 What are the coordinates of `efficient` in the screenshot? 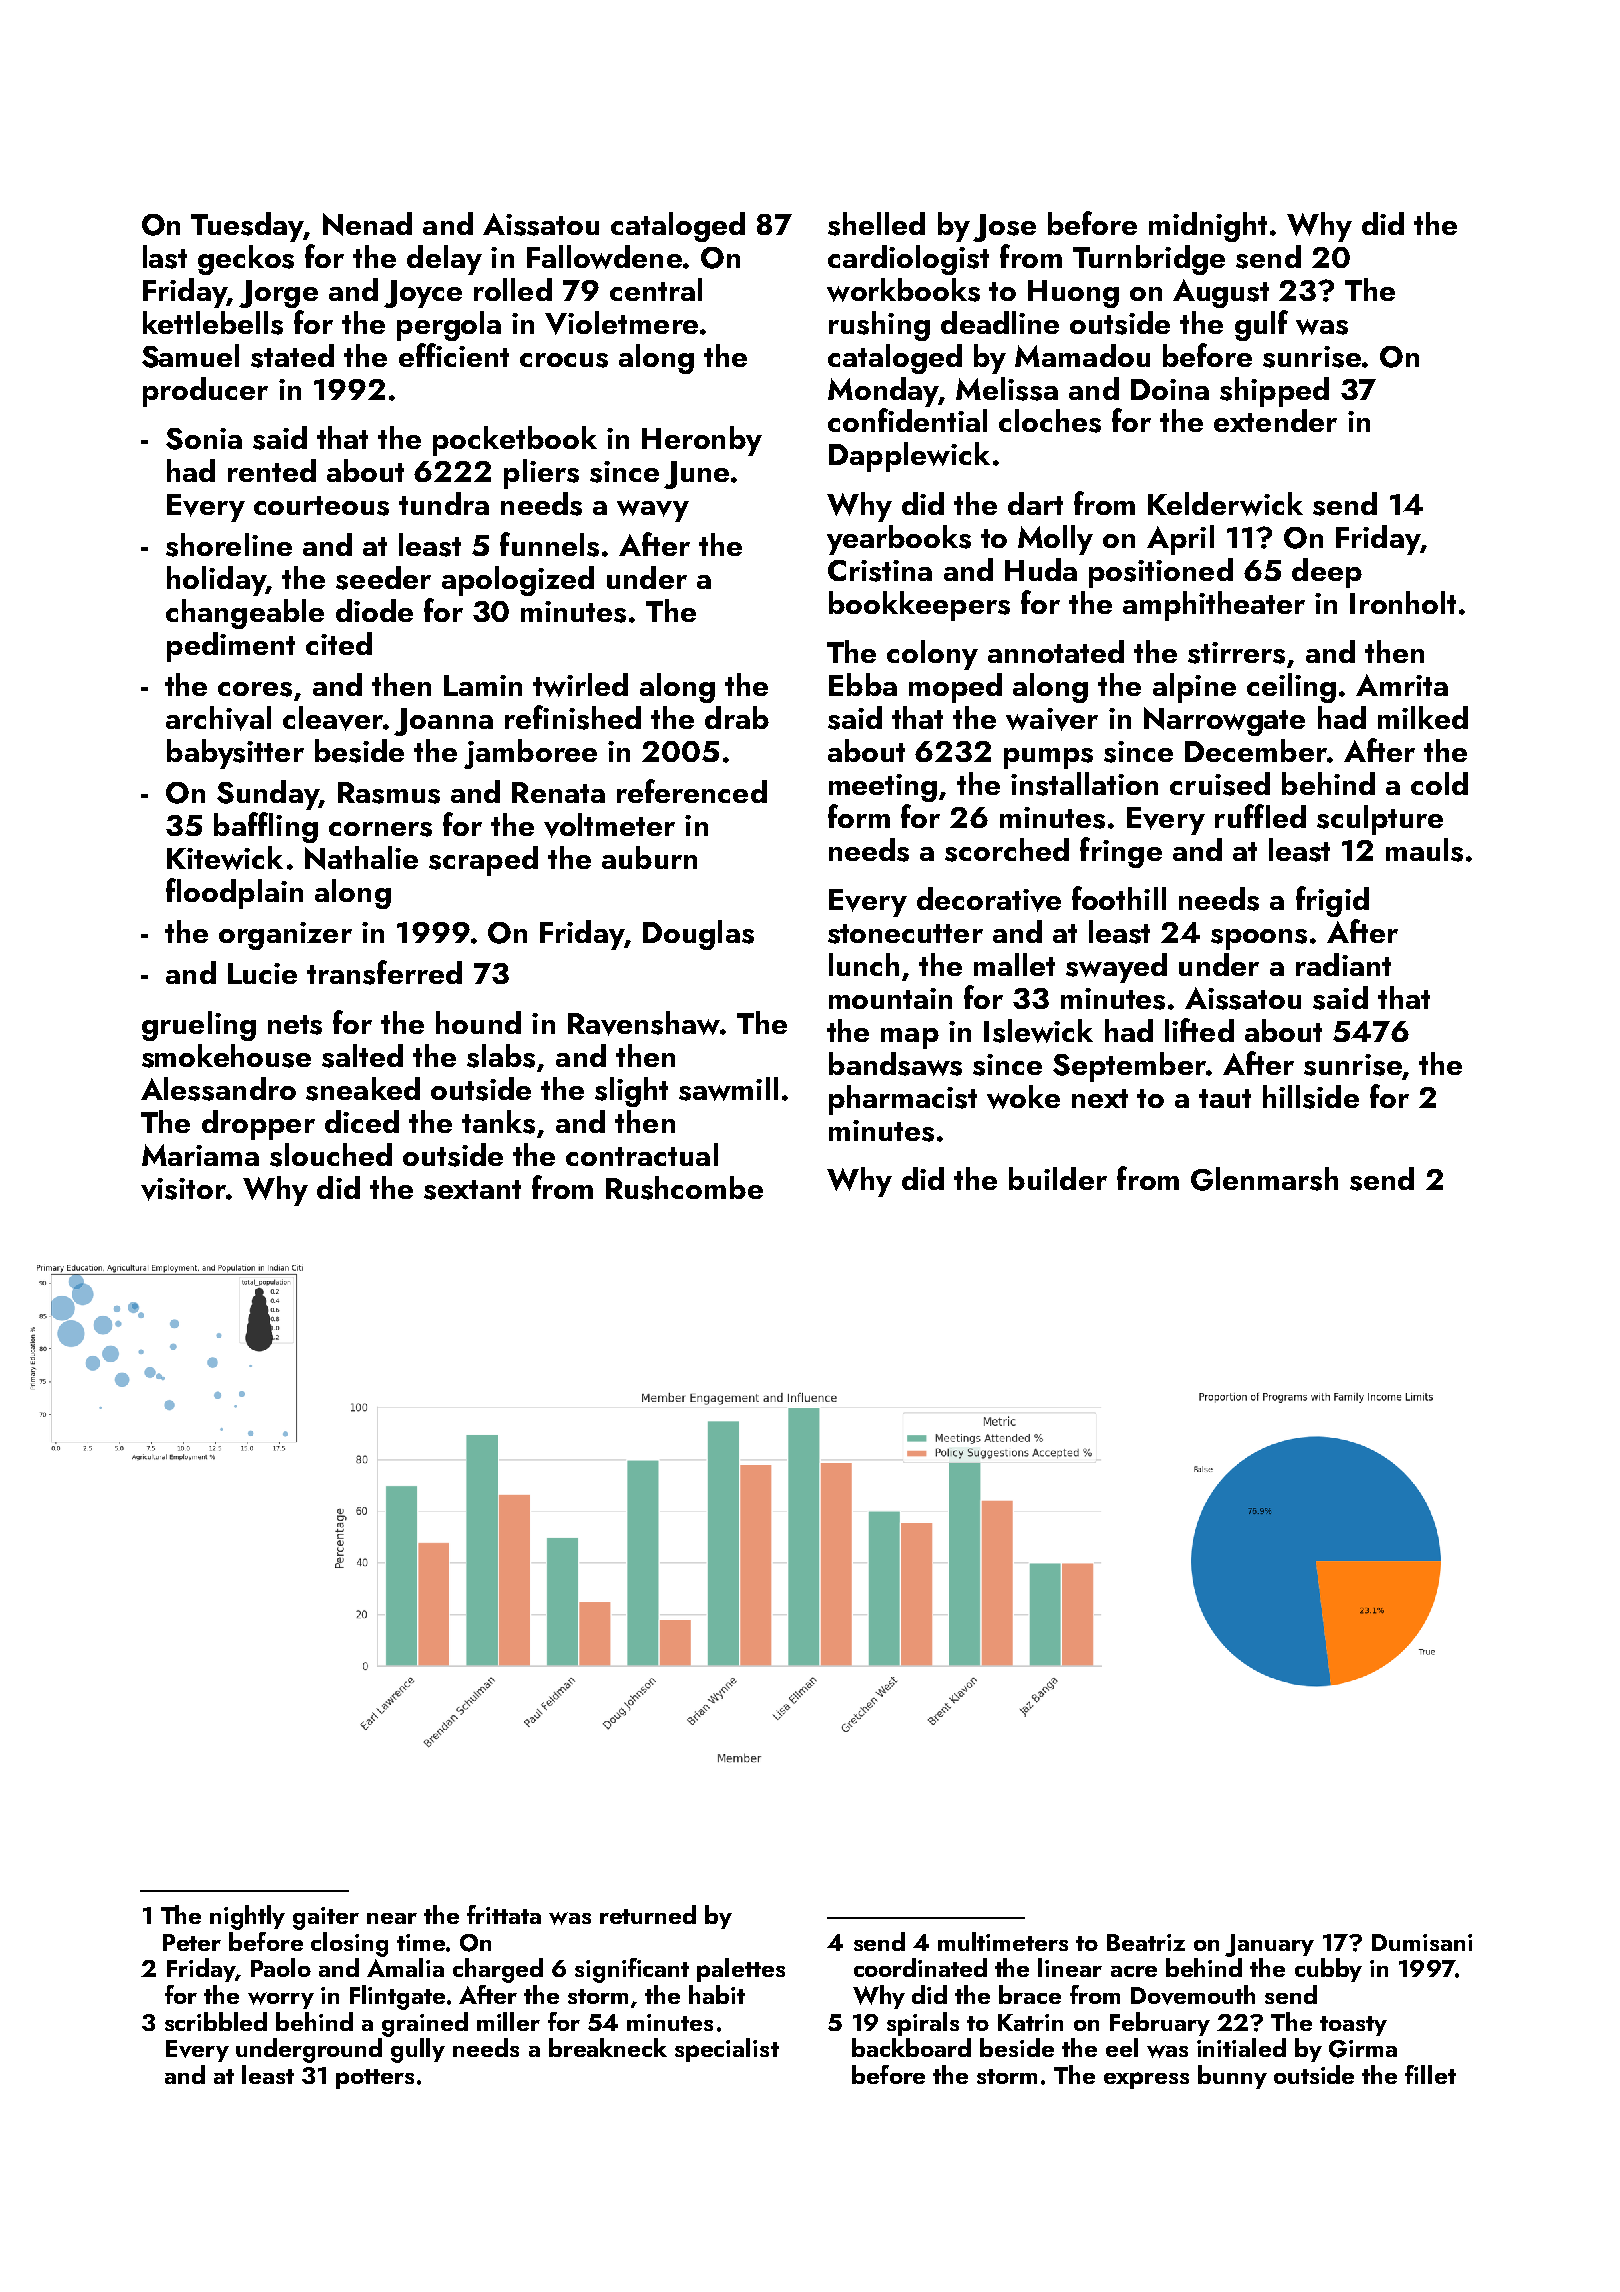 It's located at (454, 355).
